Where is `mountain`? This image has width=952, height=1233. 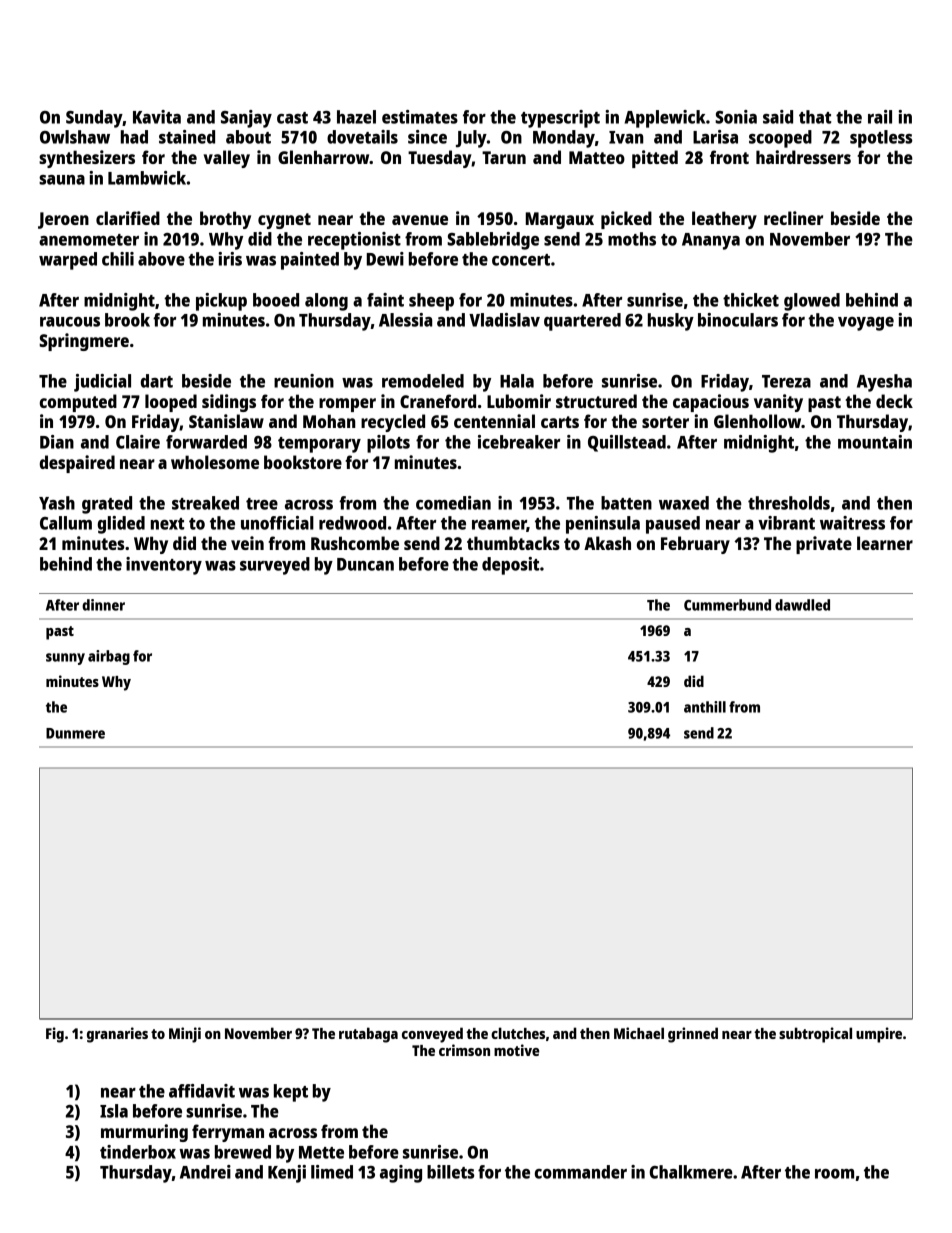 mountain is located at coordinates (875, 442).
